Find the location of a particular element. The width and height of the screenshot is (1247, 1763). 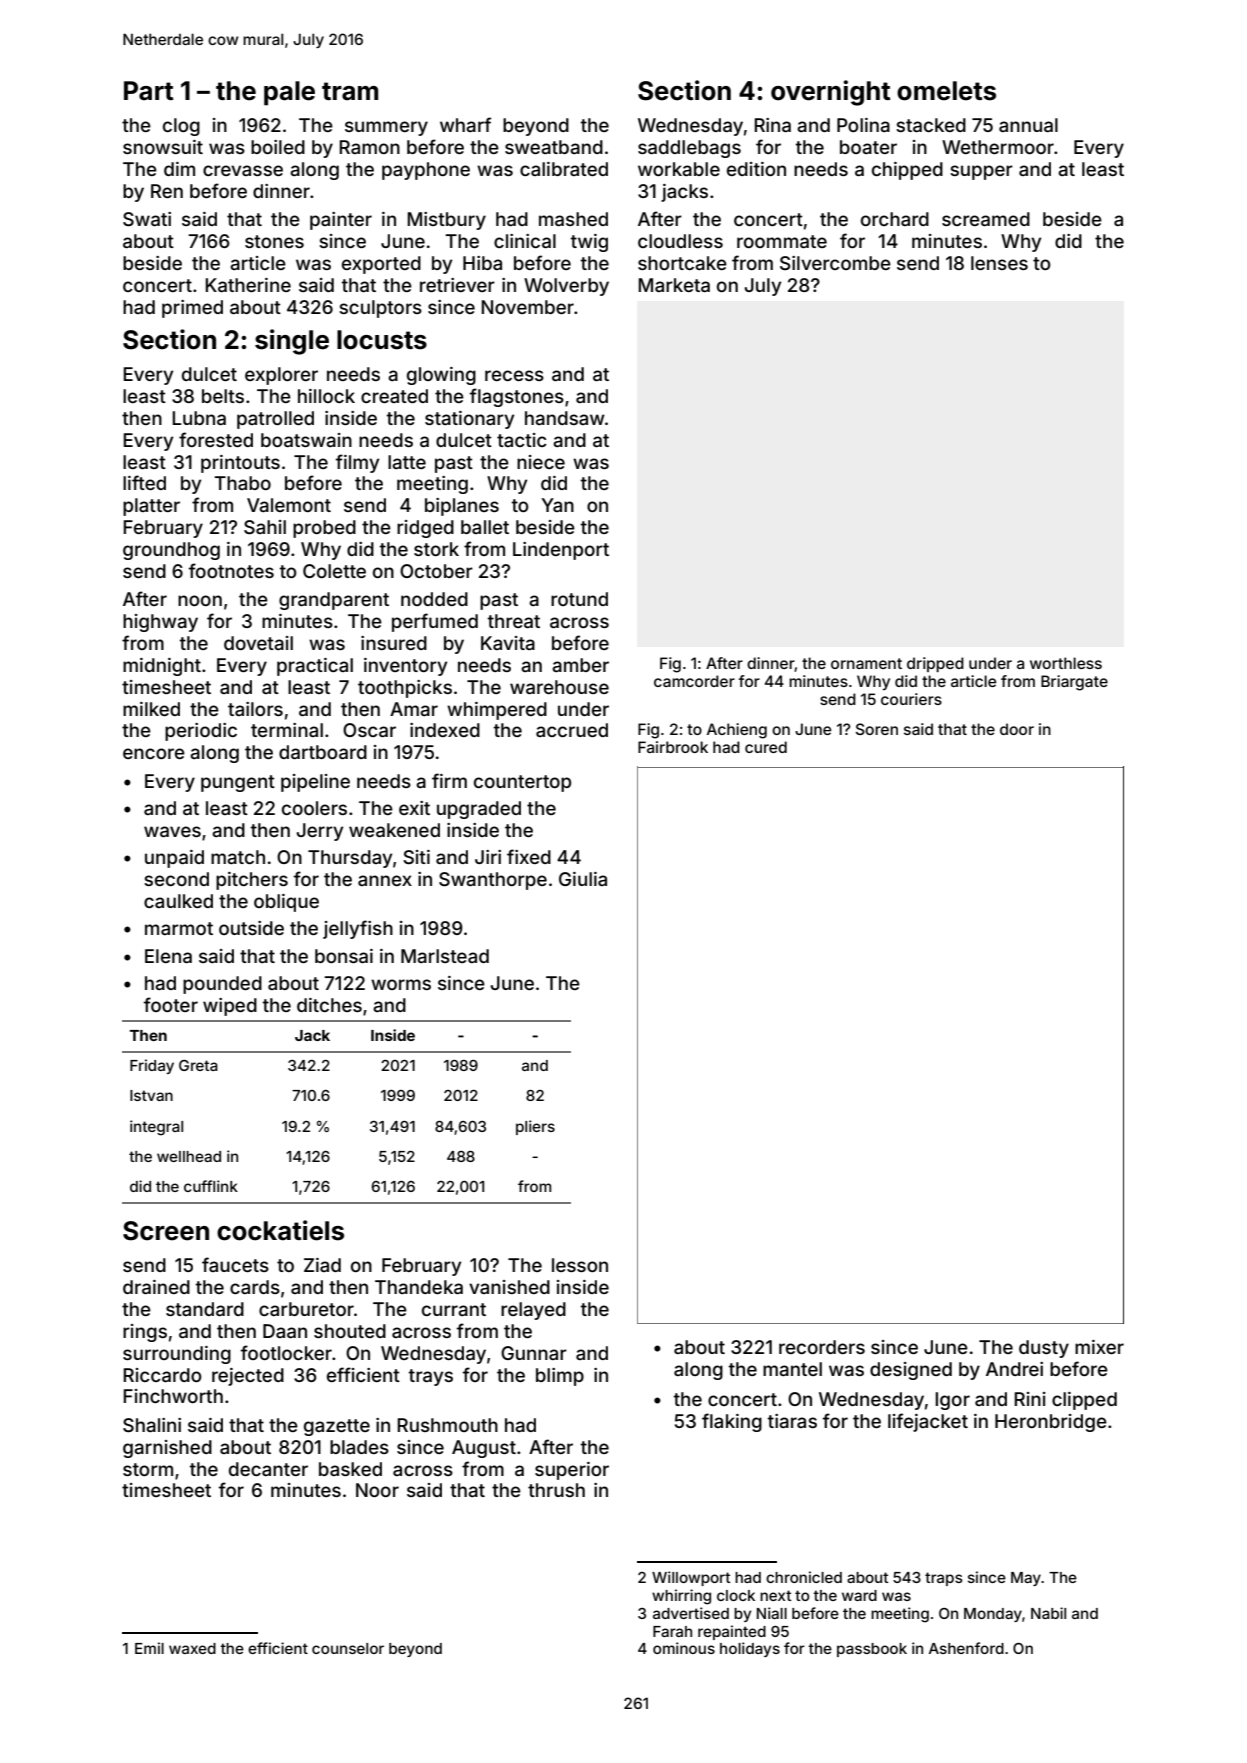

pale is located at coordinates (289, 93).
